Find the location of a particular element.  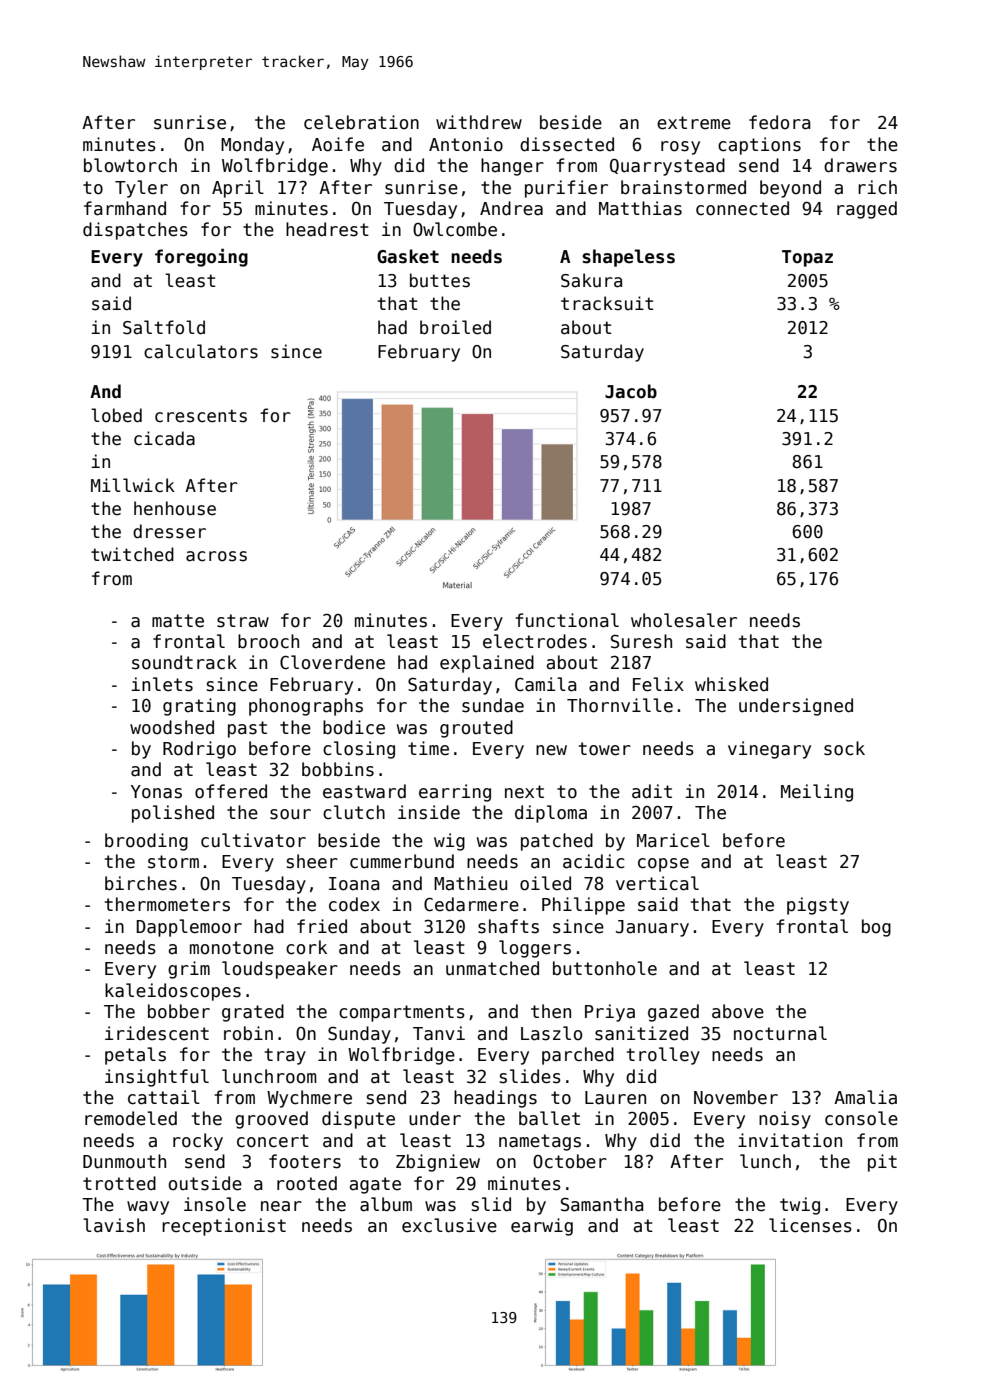

next is located at coordinates (524, 792).
